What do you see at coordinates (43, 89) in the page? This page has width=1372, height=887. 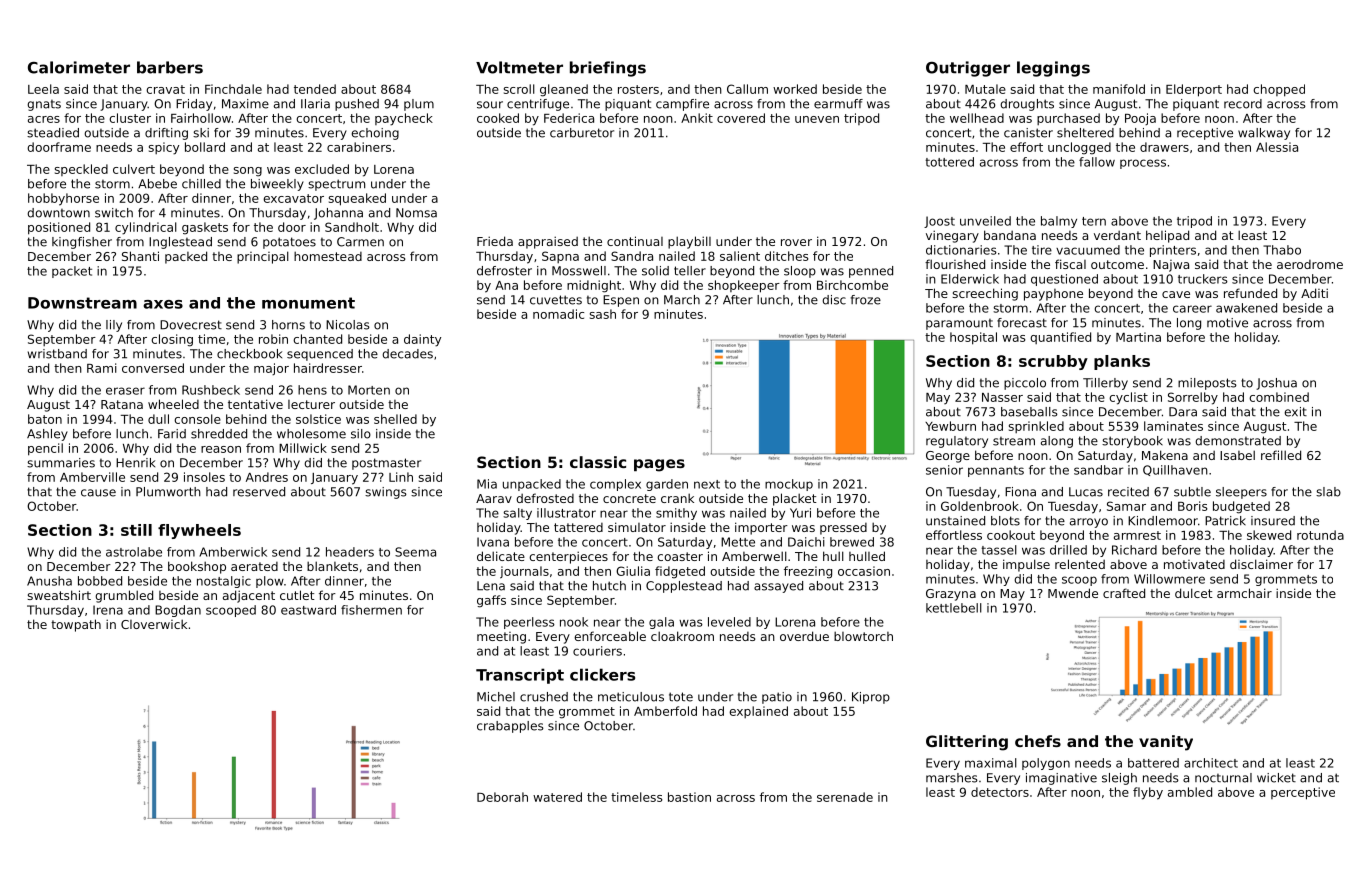 I see `Leela` at bounding box center [43, 89].
